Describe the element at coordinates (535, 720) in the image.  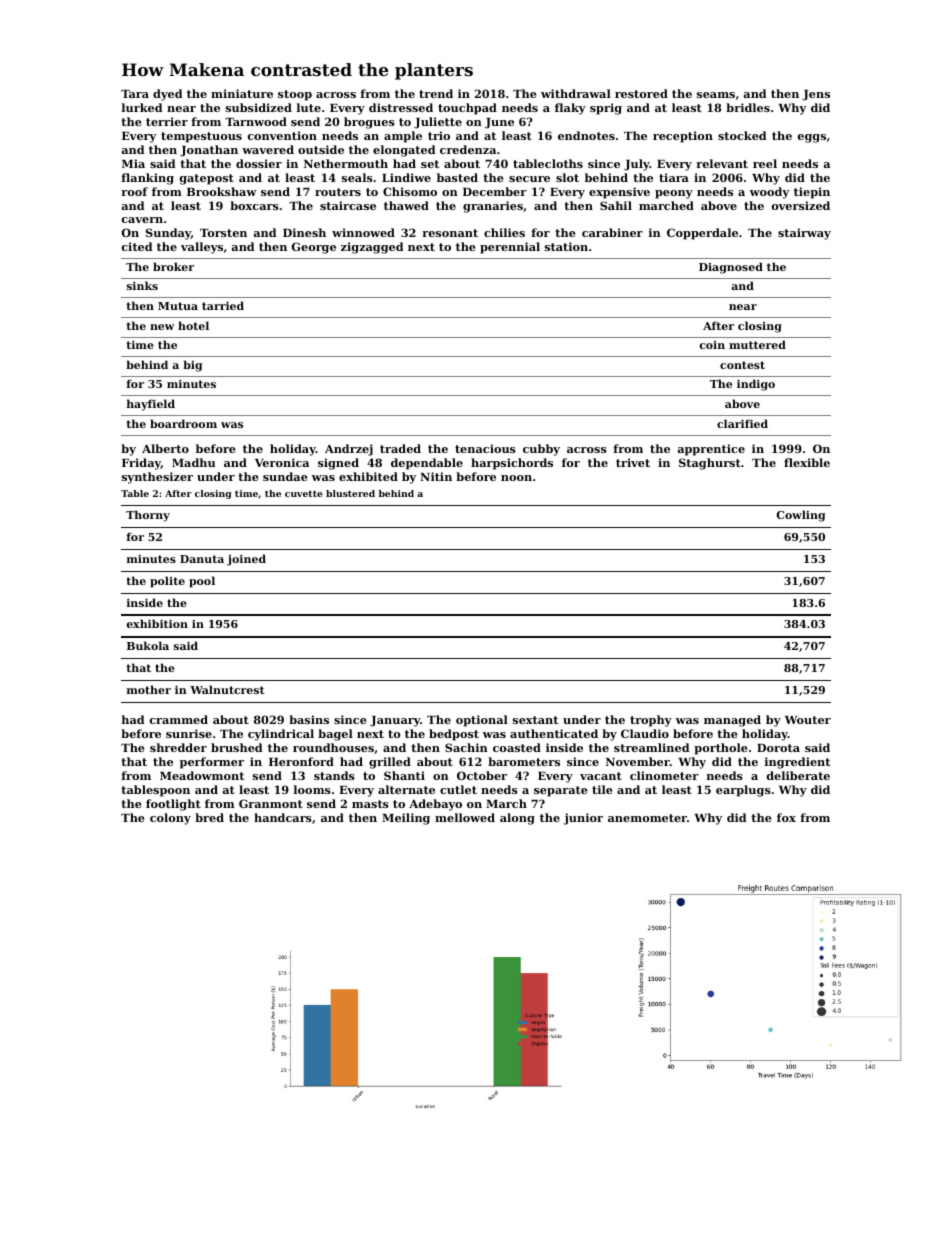
I see `sextant` at that location.
